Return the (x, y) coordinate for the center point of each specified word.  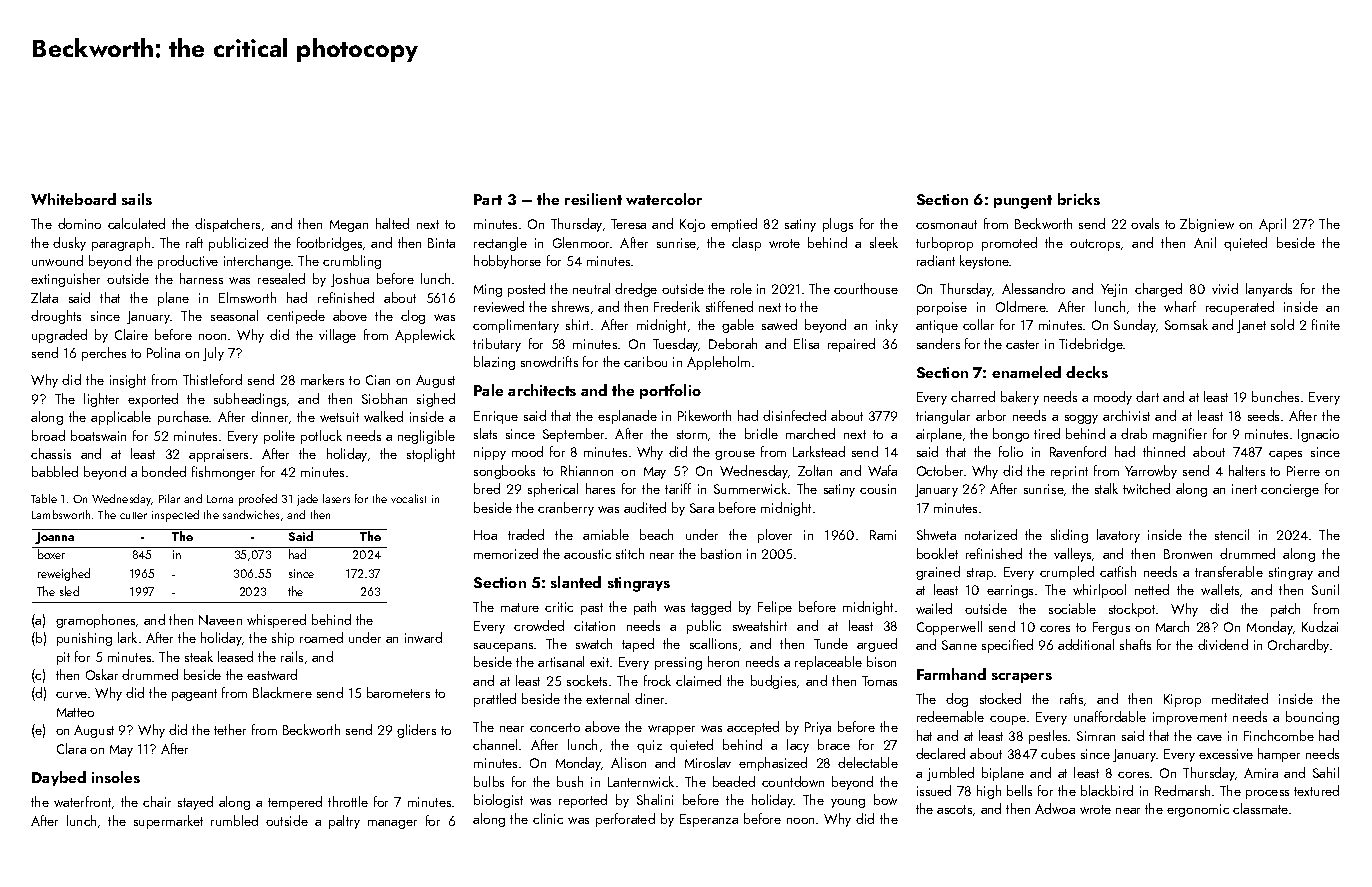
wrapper (671, 730)
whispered (276, 621)
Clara (71, 748)
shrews (570, 306)
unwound (57, 260)
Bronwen (1188, 554)
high (989, 792)
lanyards (1269, 290)
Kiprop (1182, 700)
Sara (702, 508)
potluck (321, 437)
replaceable (828, 663)
